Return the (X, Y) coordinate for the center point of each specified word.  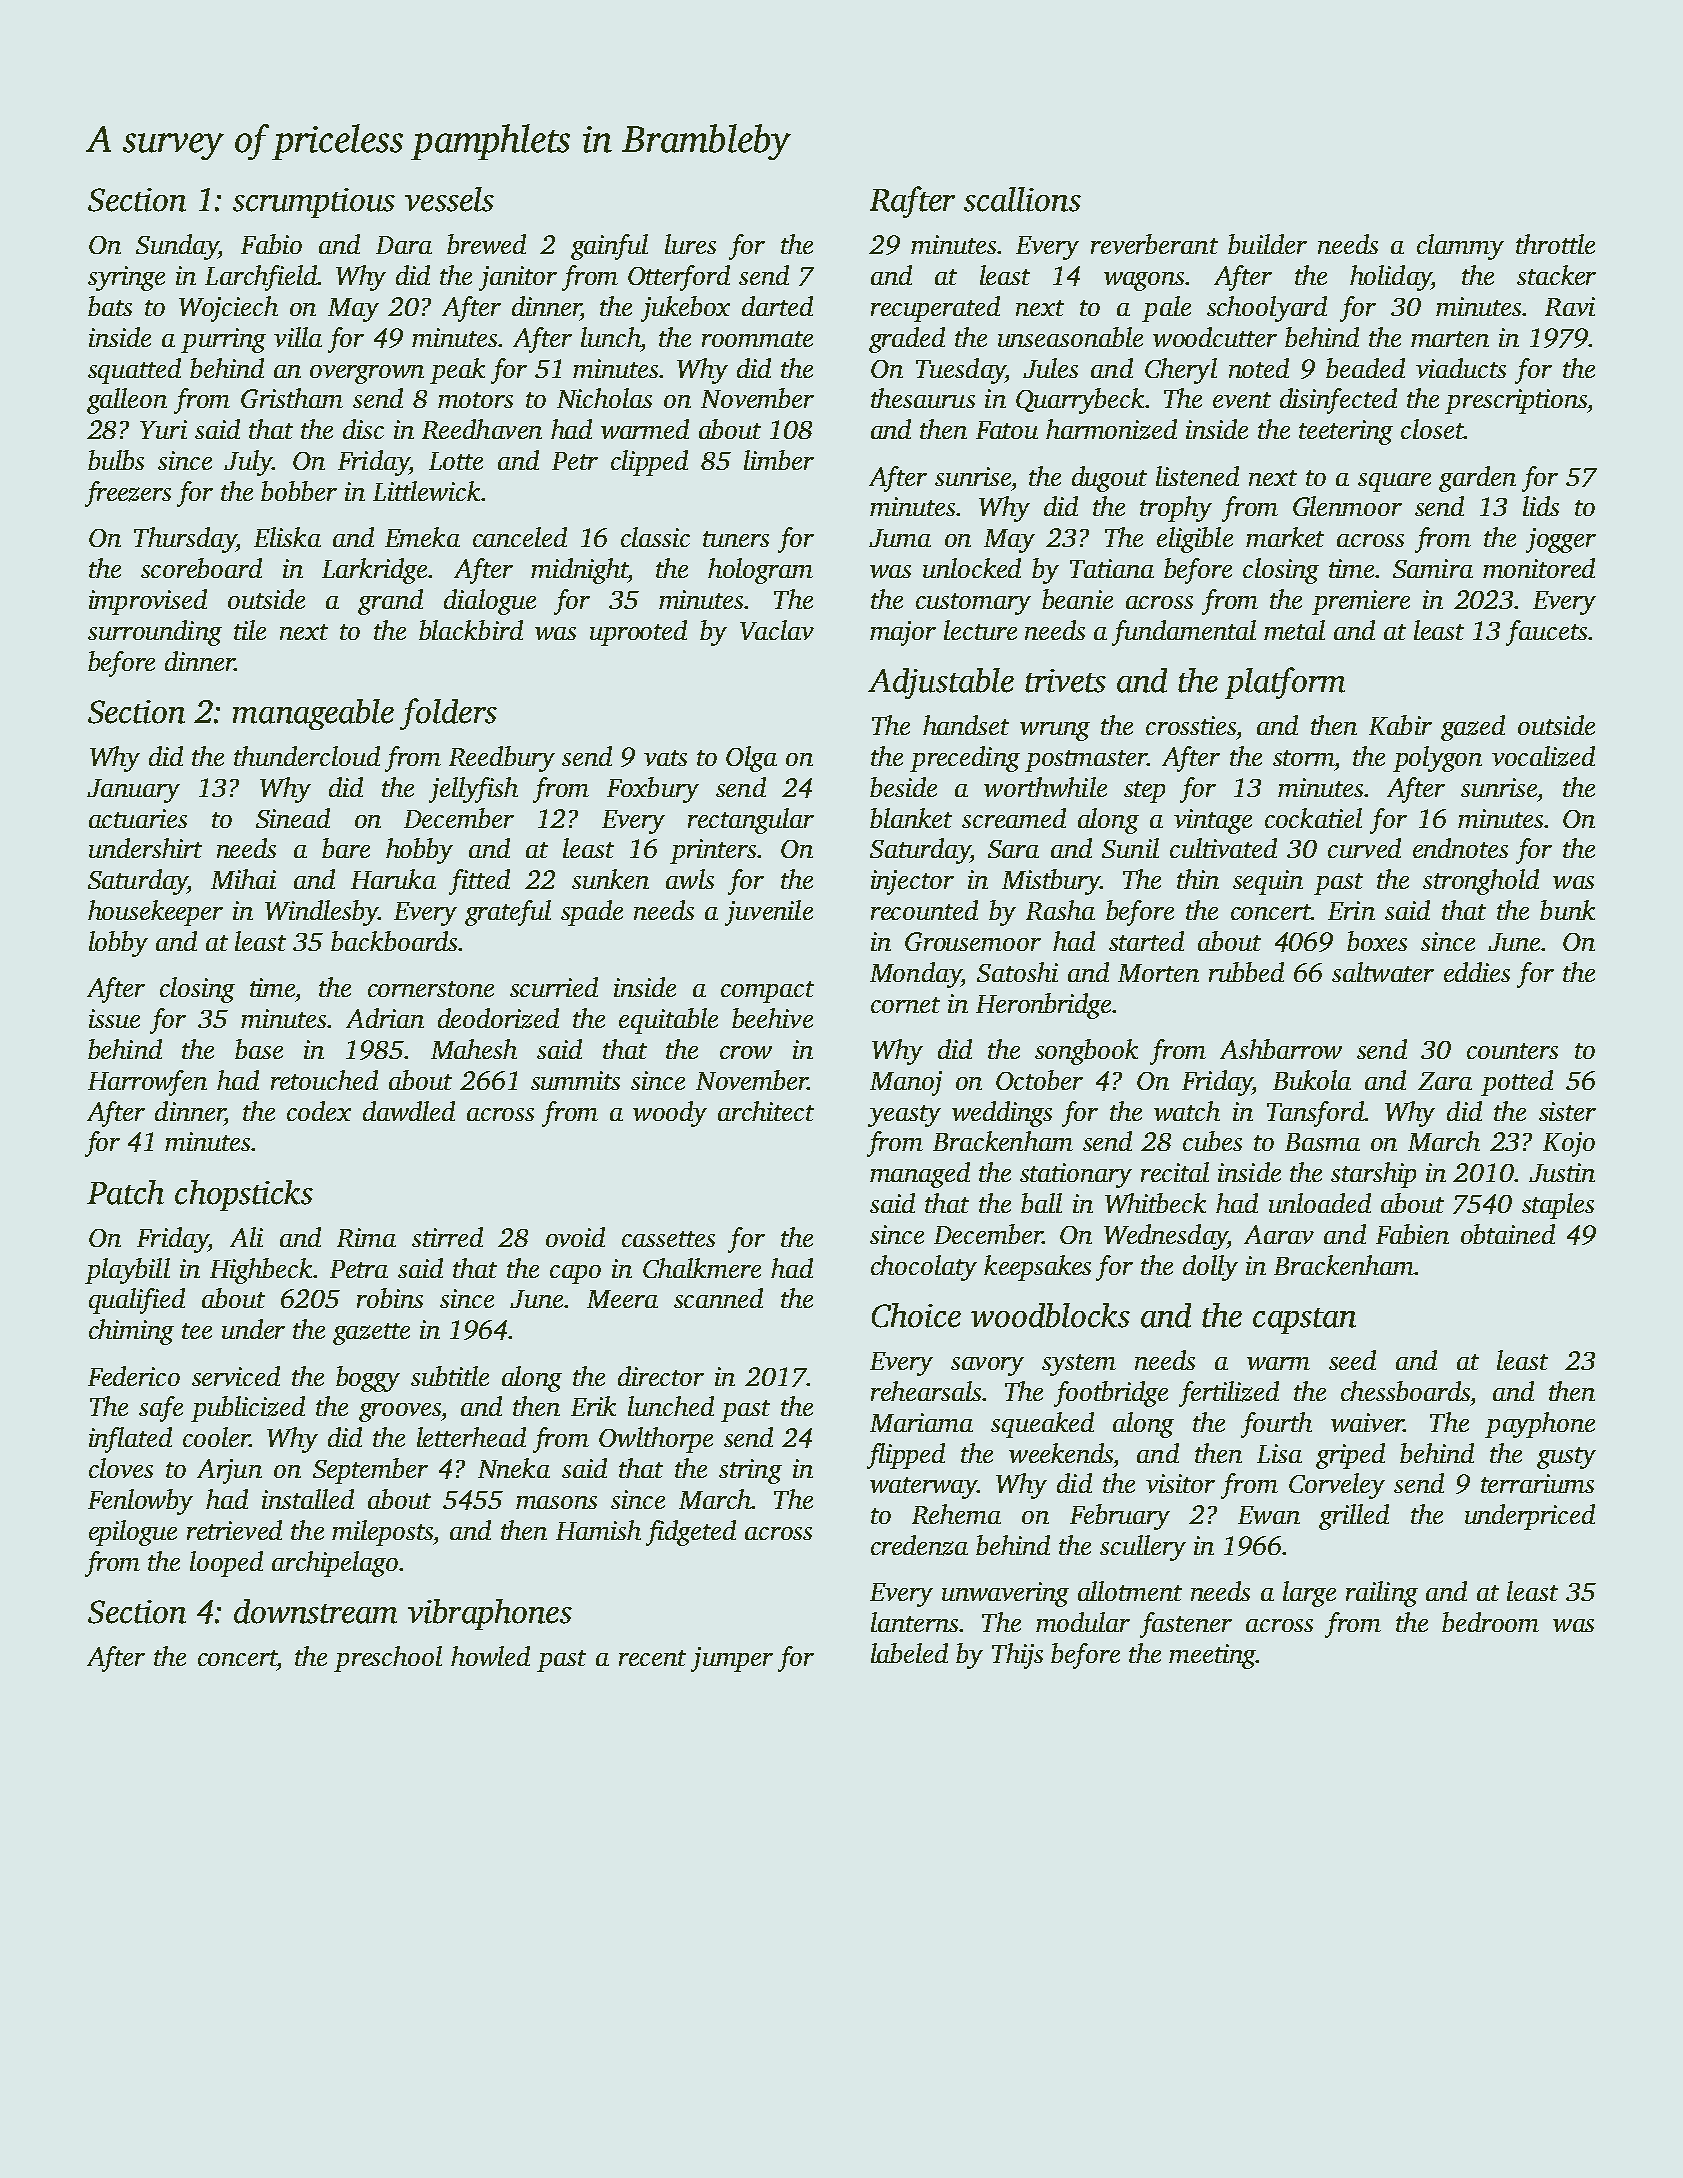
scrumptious (314, 203)
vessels (449, 199)
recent (652, 1658)
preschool (388, 1659)
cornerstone (431, 989)
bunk (1567, 910)
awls (690, 879)
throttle (1555, 244)
